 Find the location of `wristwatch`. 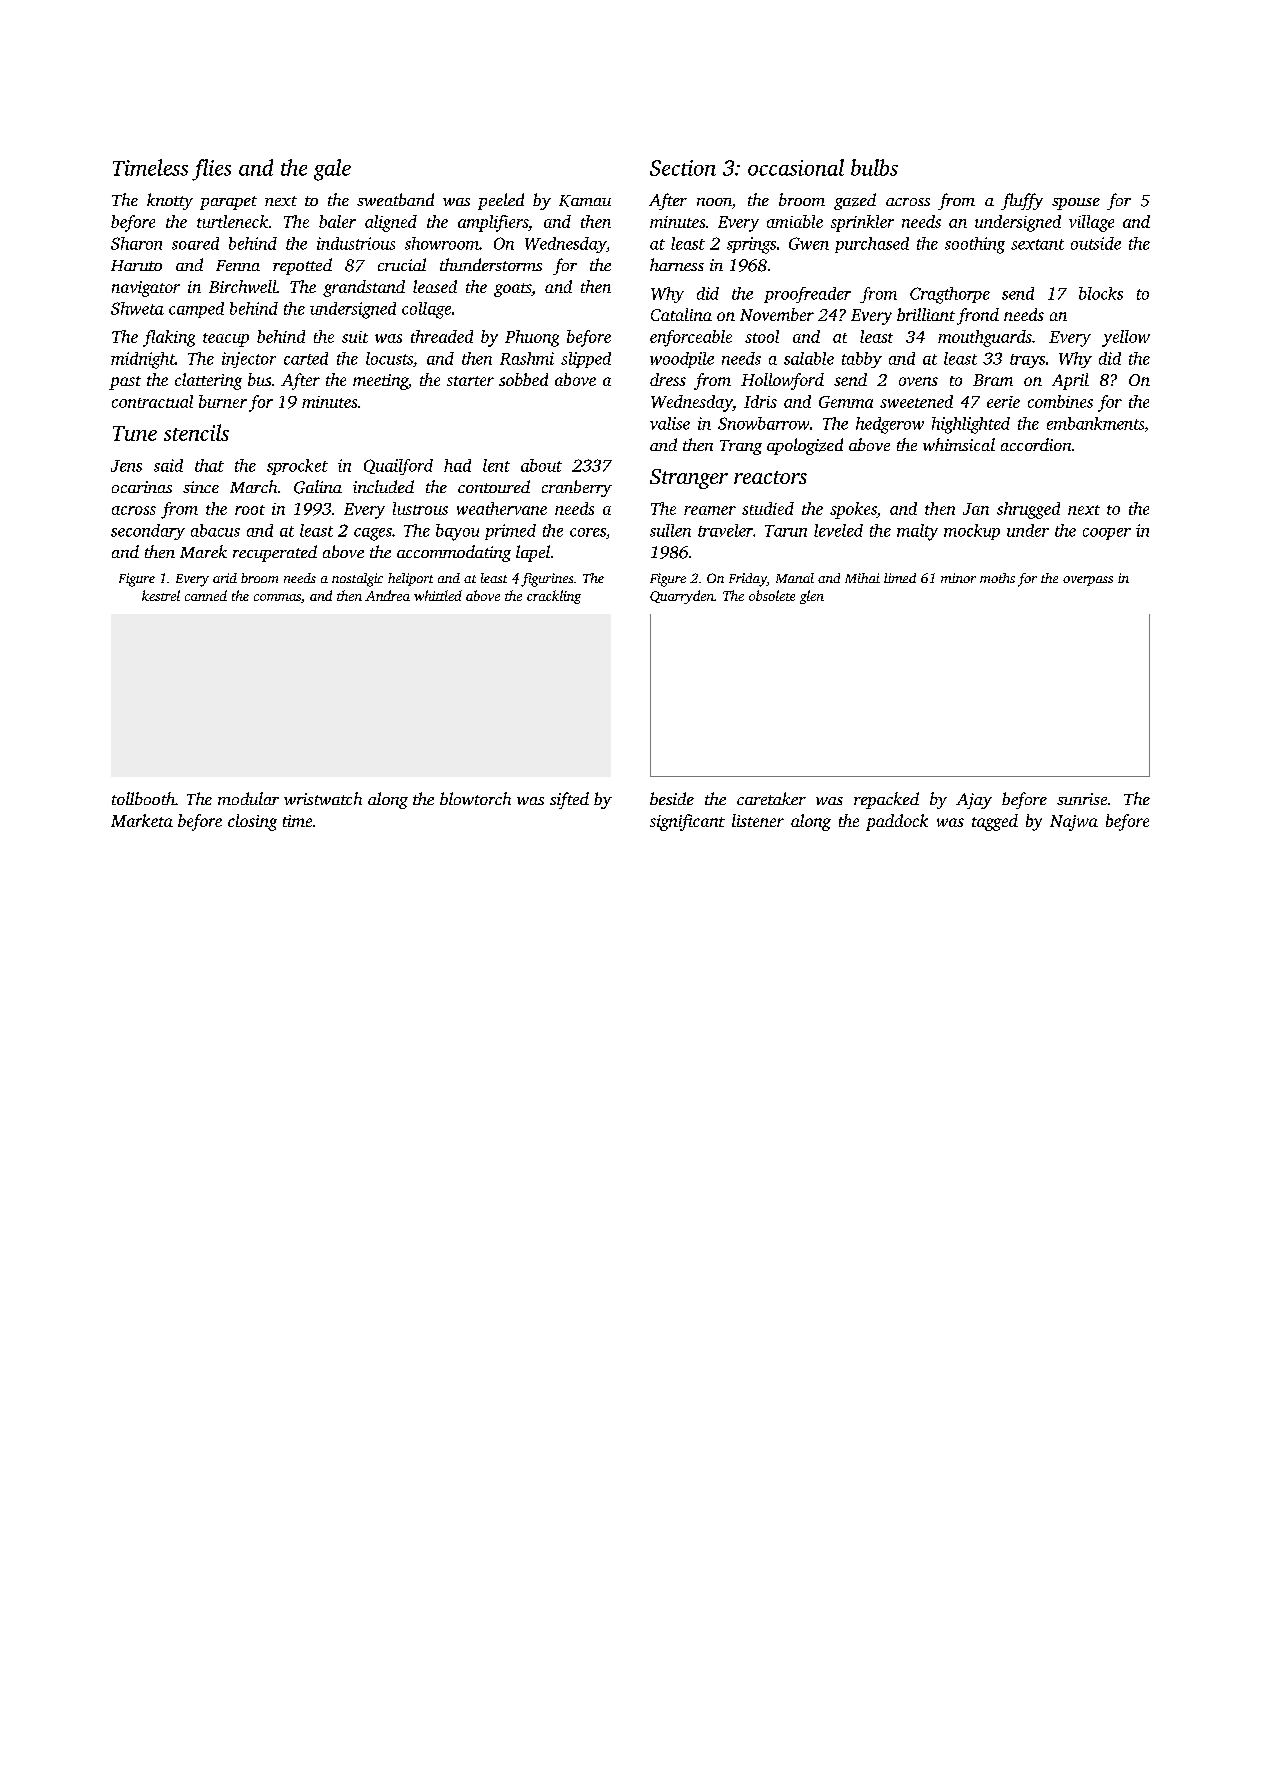

wristwatch is located at coordinates (323, 798).
